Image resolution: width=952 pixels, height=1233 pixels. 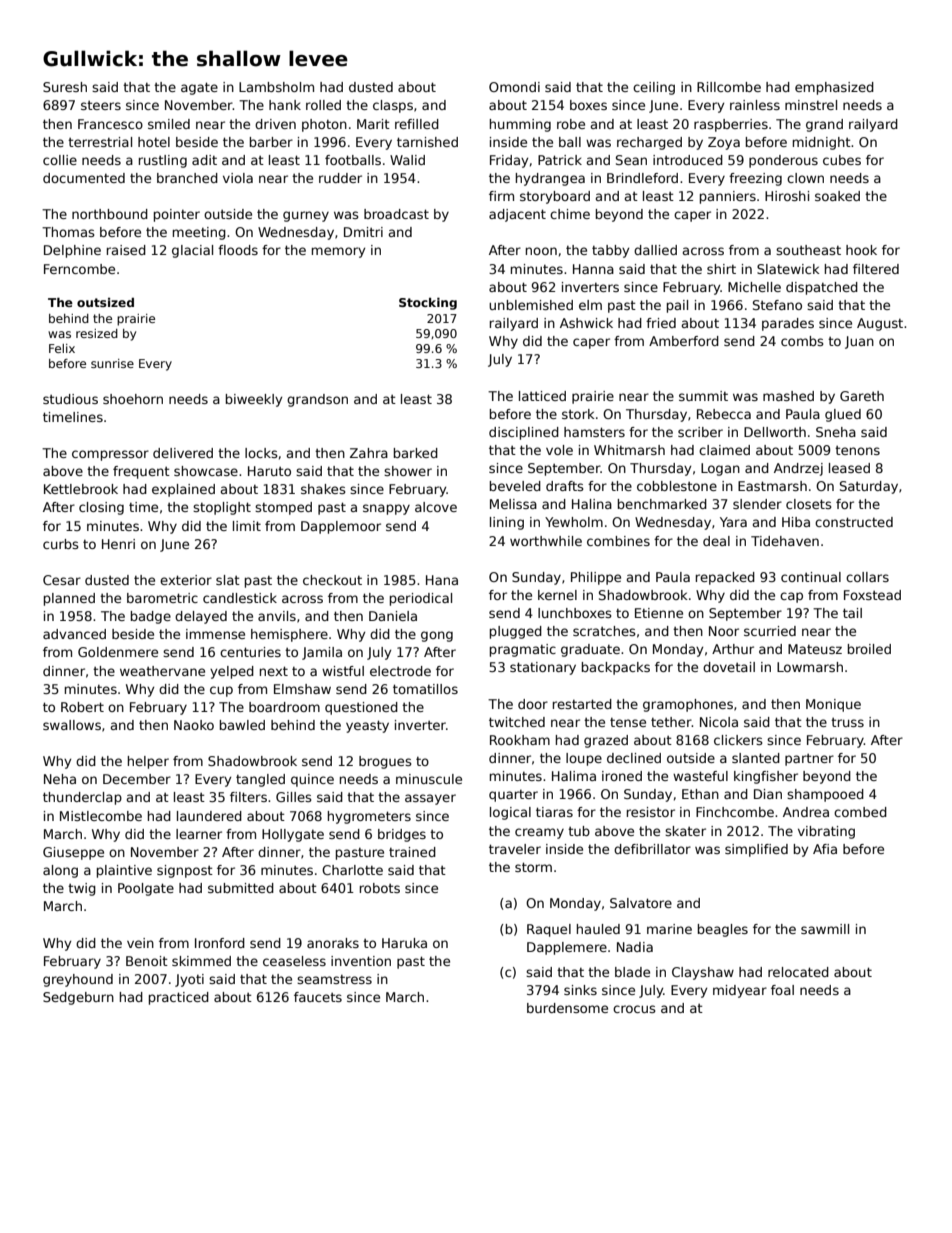 What do you see at coordinates (428, 304) in the image?
I see `Stocking` at bounding box center [428, 304].
